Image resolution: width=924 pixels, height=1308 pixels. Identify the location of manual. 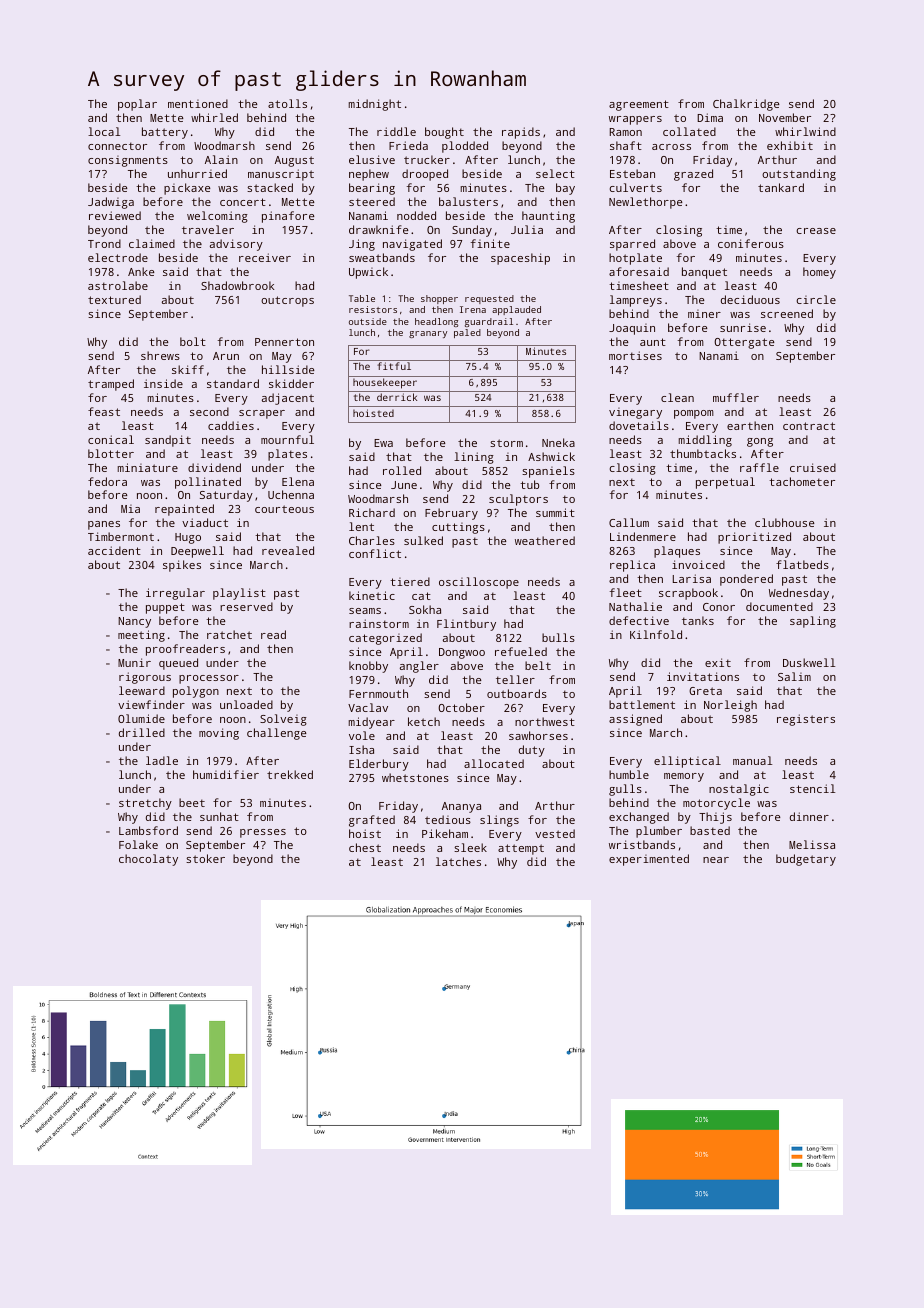
(752, 760).
